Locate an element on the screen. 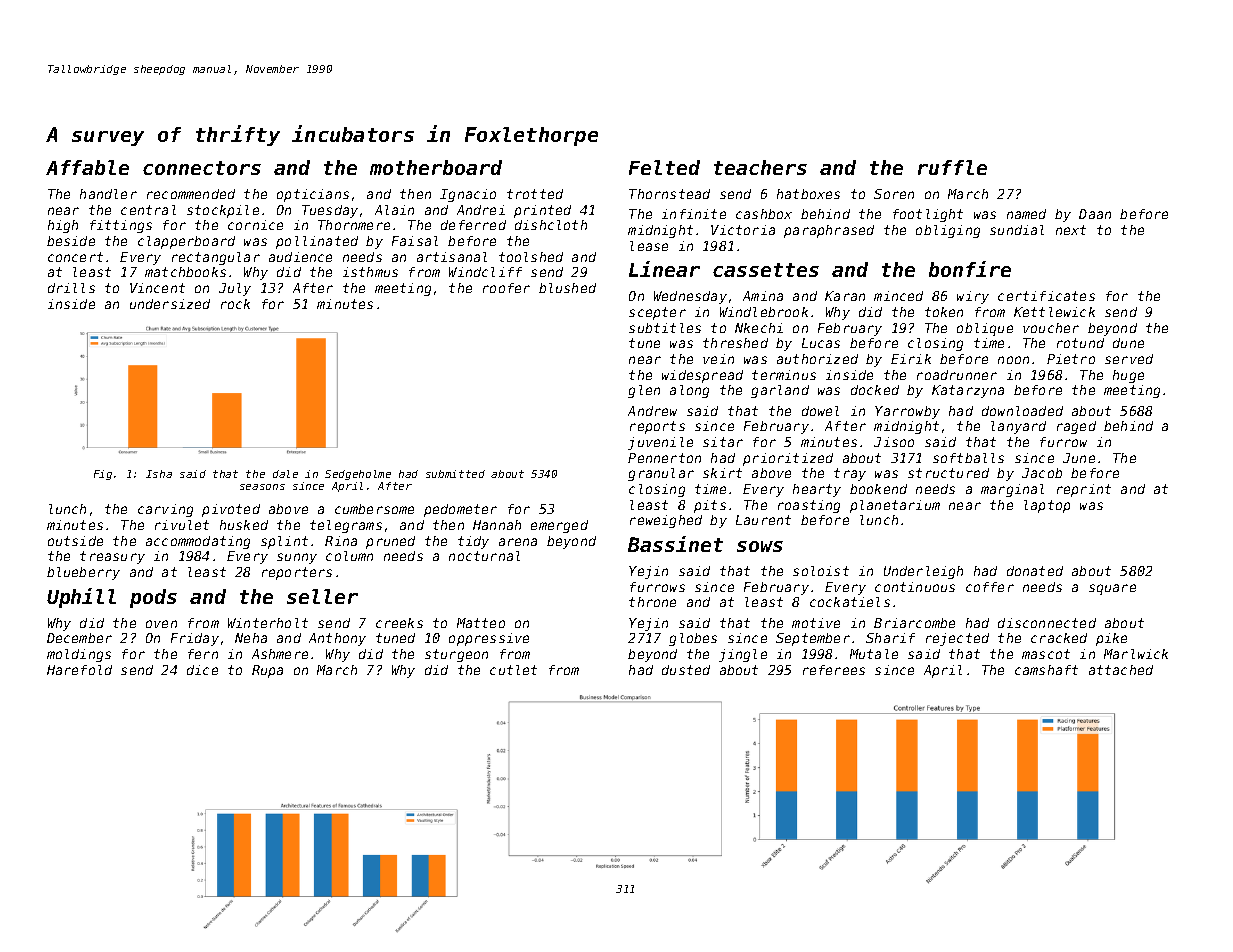  Rupa is located at coordinates (267, 671).
